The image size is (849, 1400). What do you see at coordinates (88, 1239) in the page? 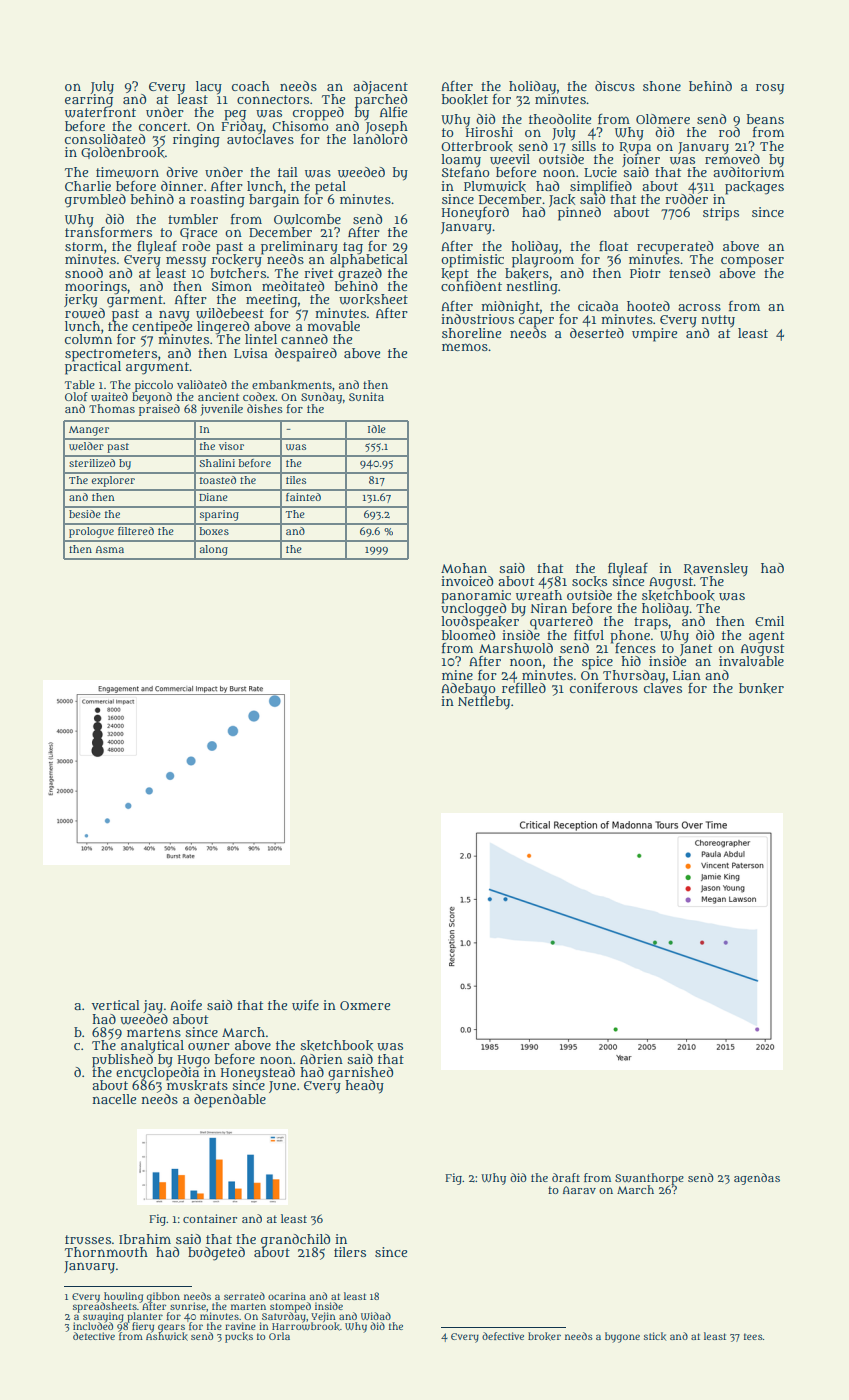
I see `trusses` at bounding box center [88, 1239].
